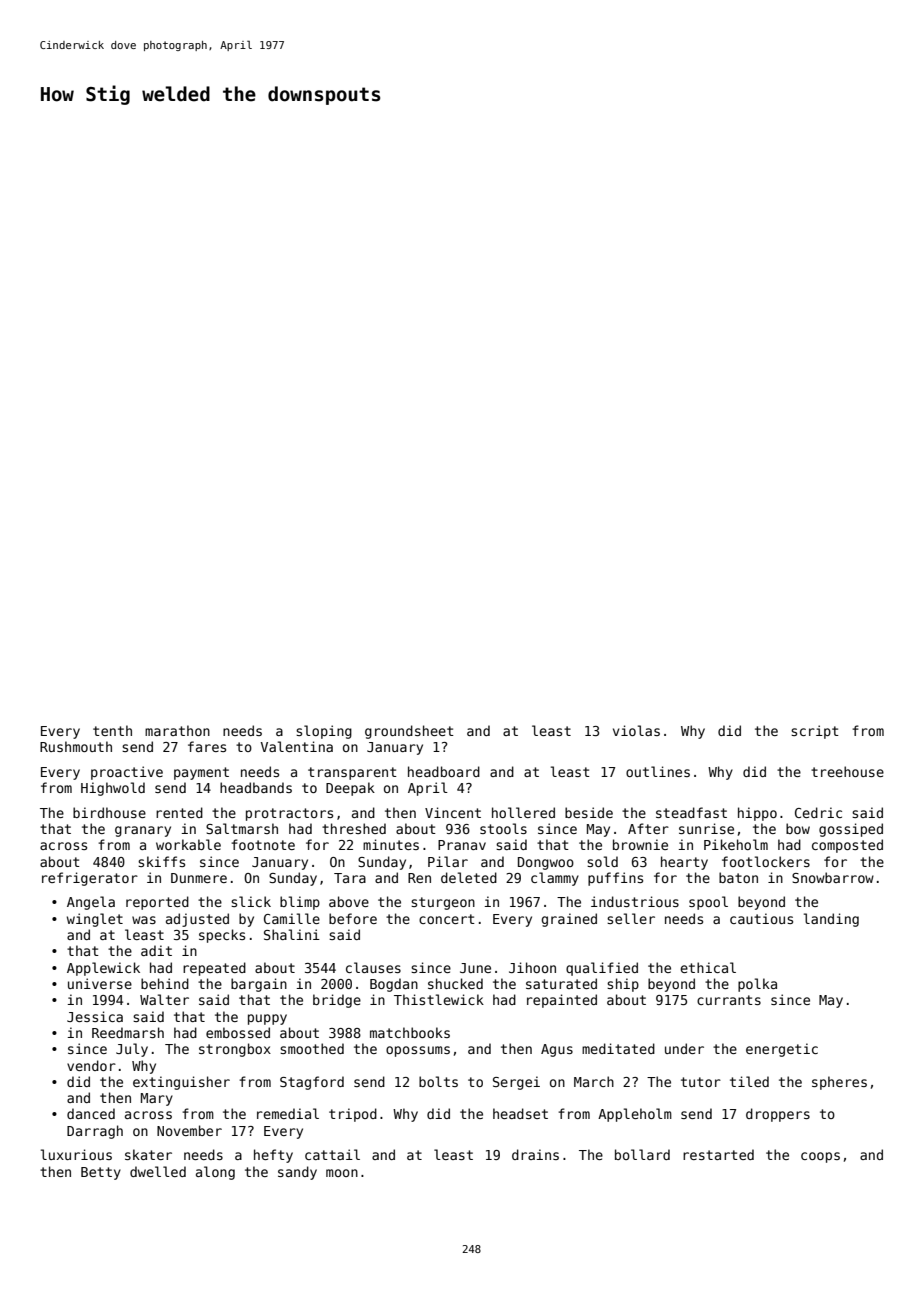  I want to click on minutes, so click(391, 844).
